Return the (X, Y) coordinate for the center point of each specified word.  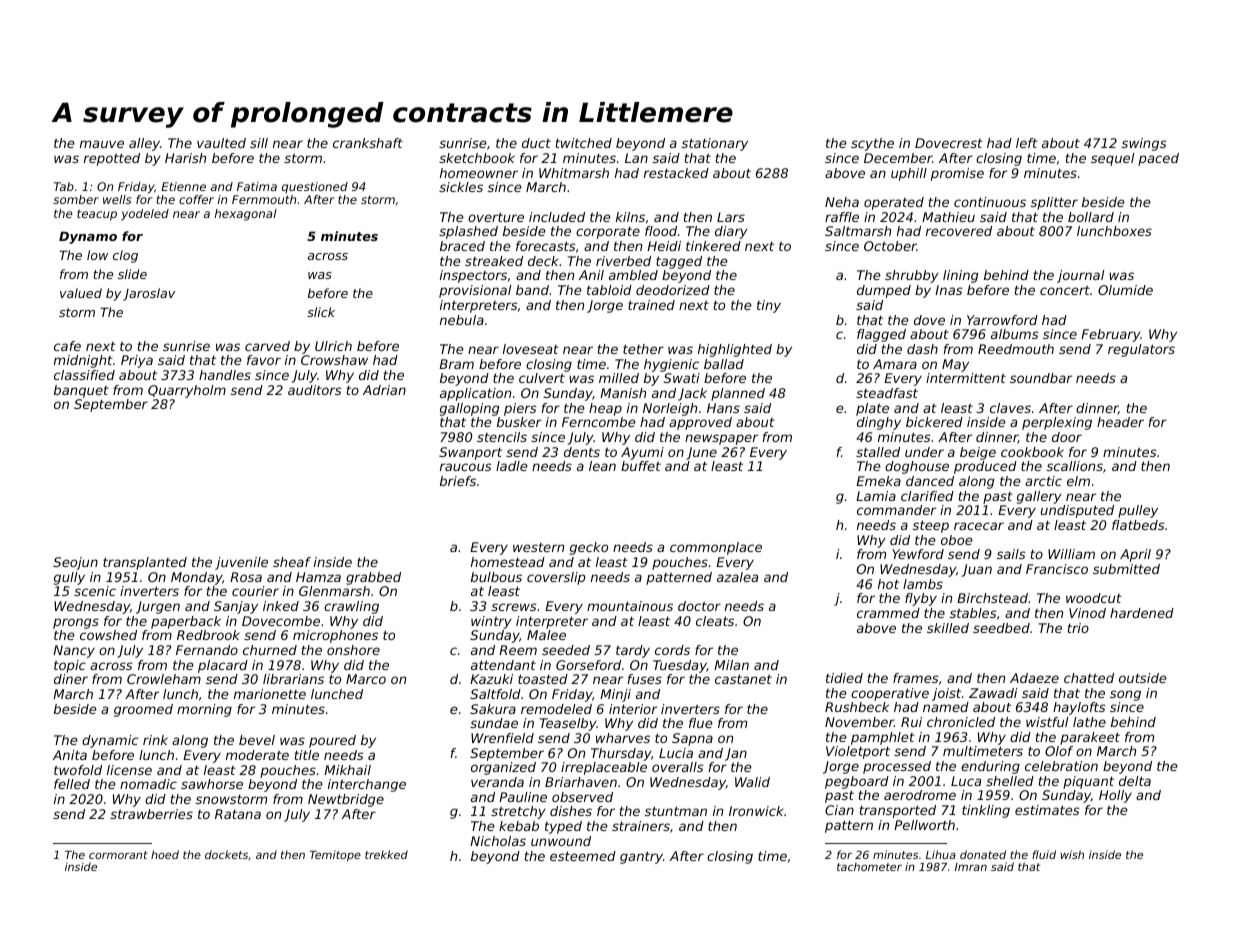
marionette (270, 694)
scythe (872, 144)
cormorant (118, 855)
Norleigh (670, 409)
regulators (1141, 350)
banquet (81, 391)
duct (536, 143)
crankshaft (368, 143)
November (859, 722)
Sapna (692, 739)
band (532, 290)
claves (1010, 408)
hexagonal (246, 215)
